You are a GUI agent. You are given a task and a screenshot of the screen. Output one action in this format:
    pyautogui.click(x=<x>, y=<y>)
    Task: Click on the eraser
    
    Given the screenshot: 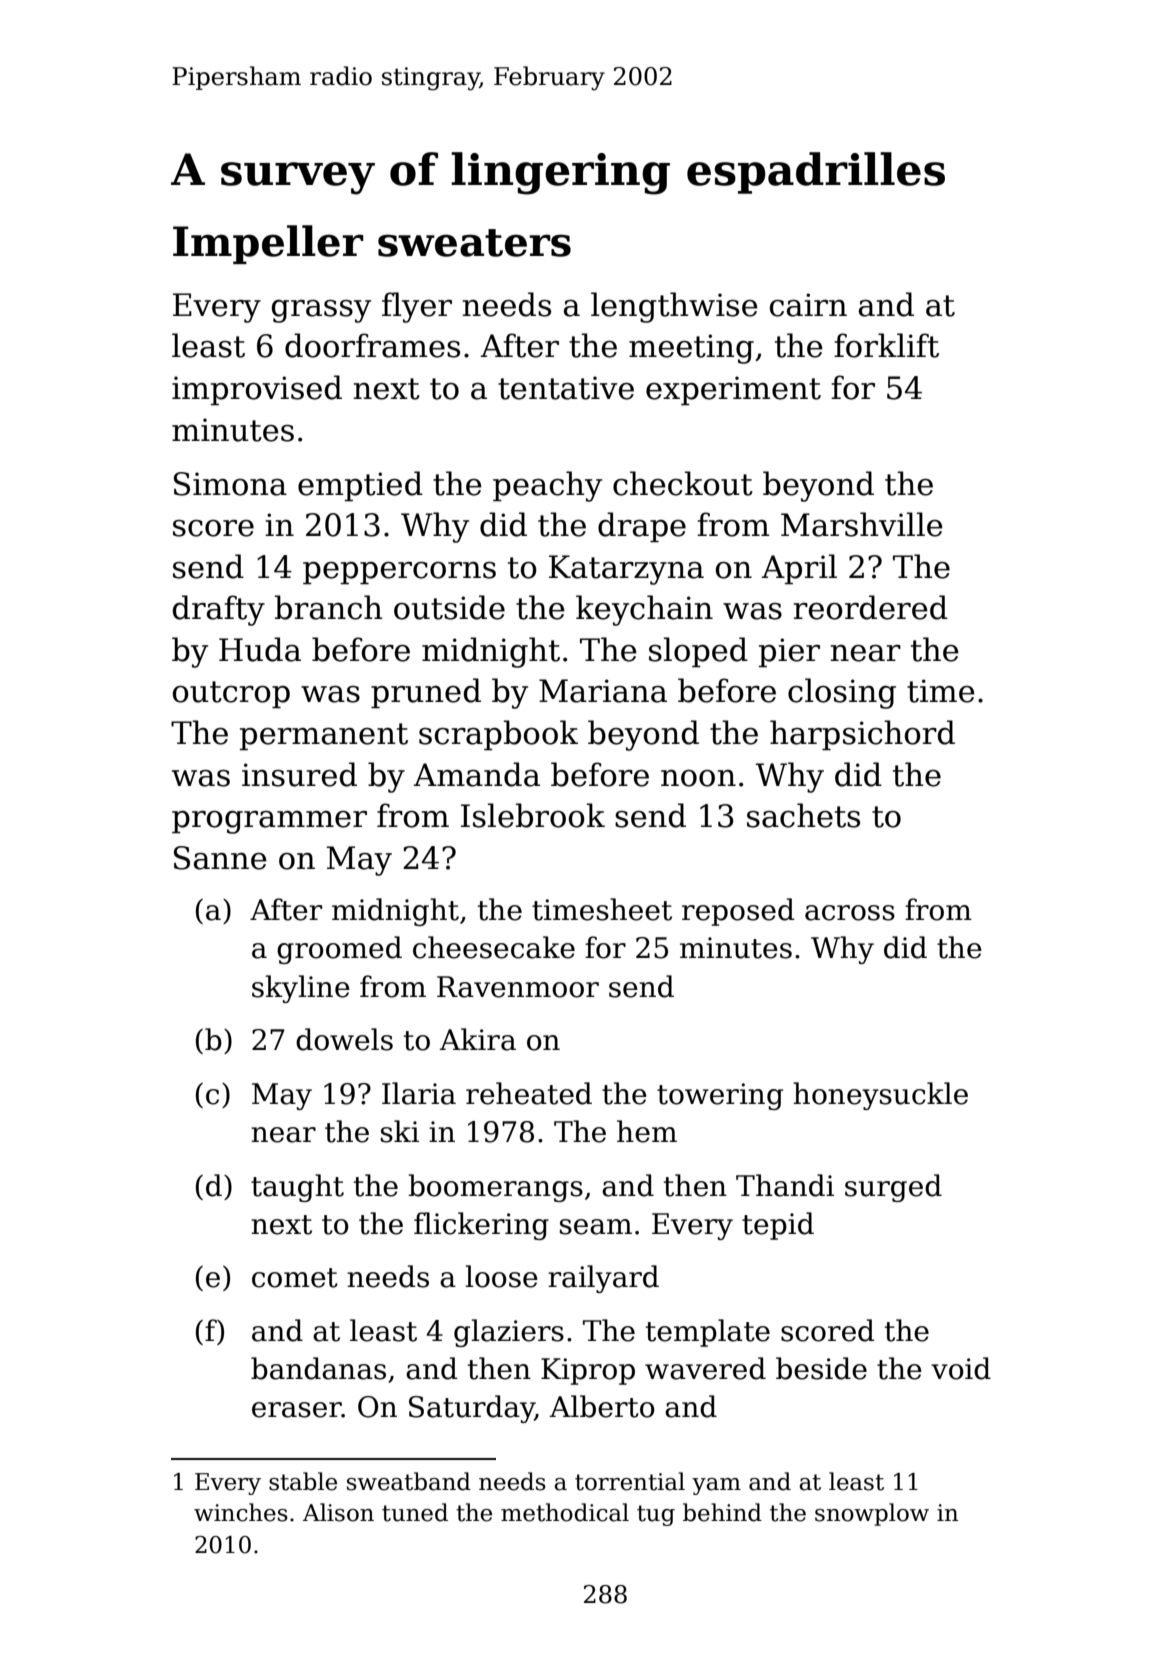 What is the action you would take?
    pyautogui.click(x=297, y=1410)
